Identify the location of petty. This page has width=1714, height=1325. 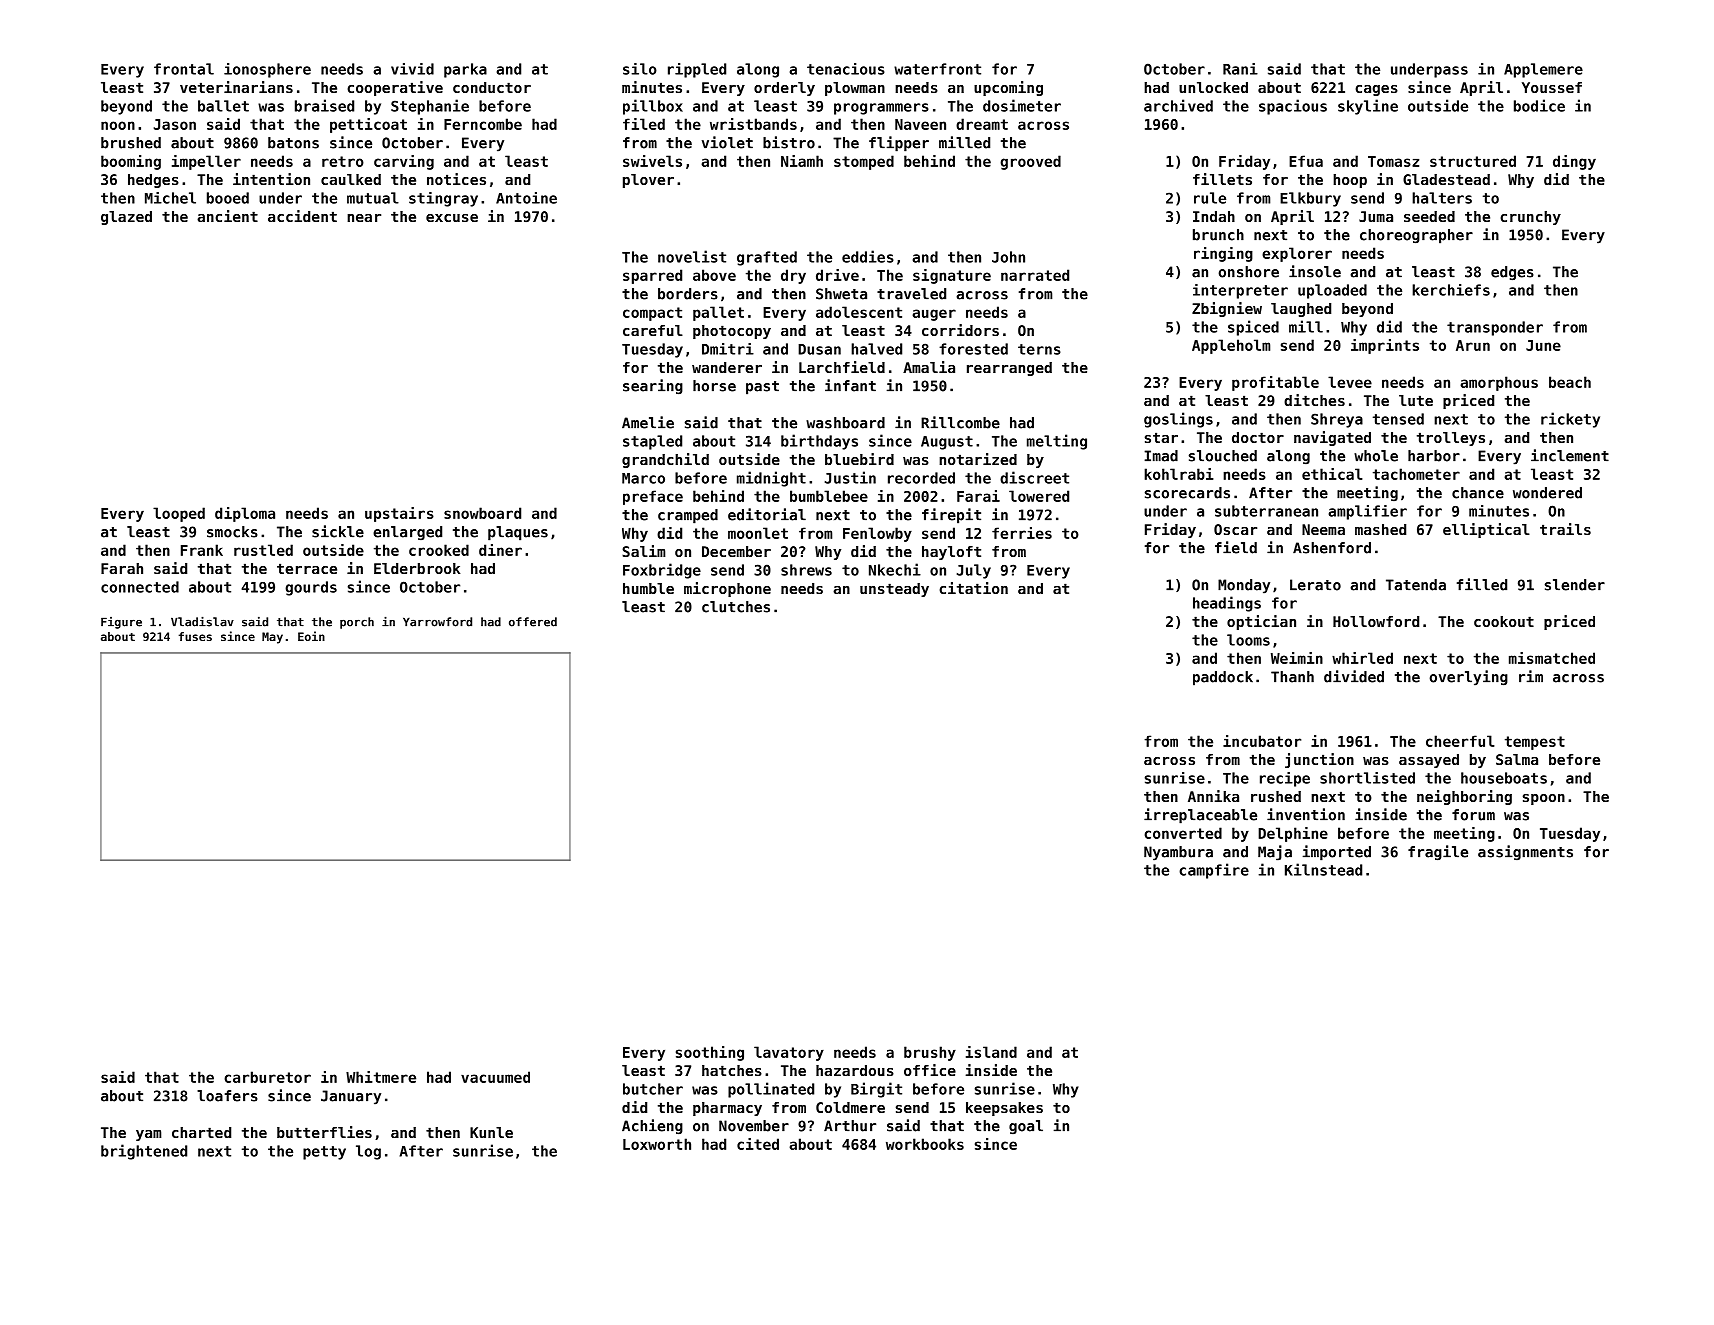
(324, 1153).
